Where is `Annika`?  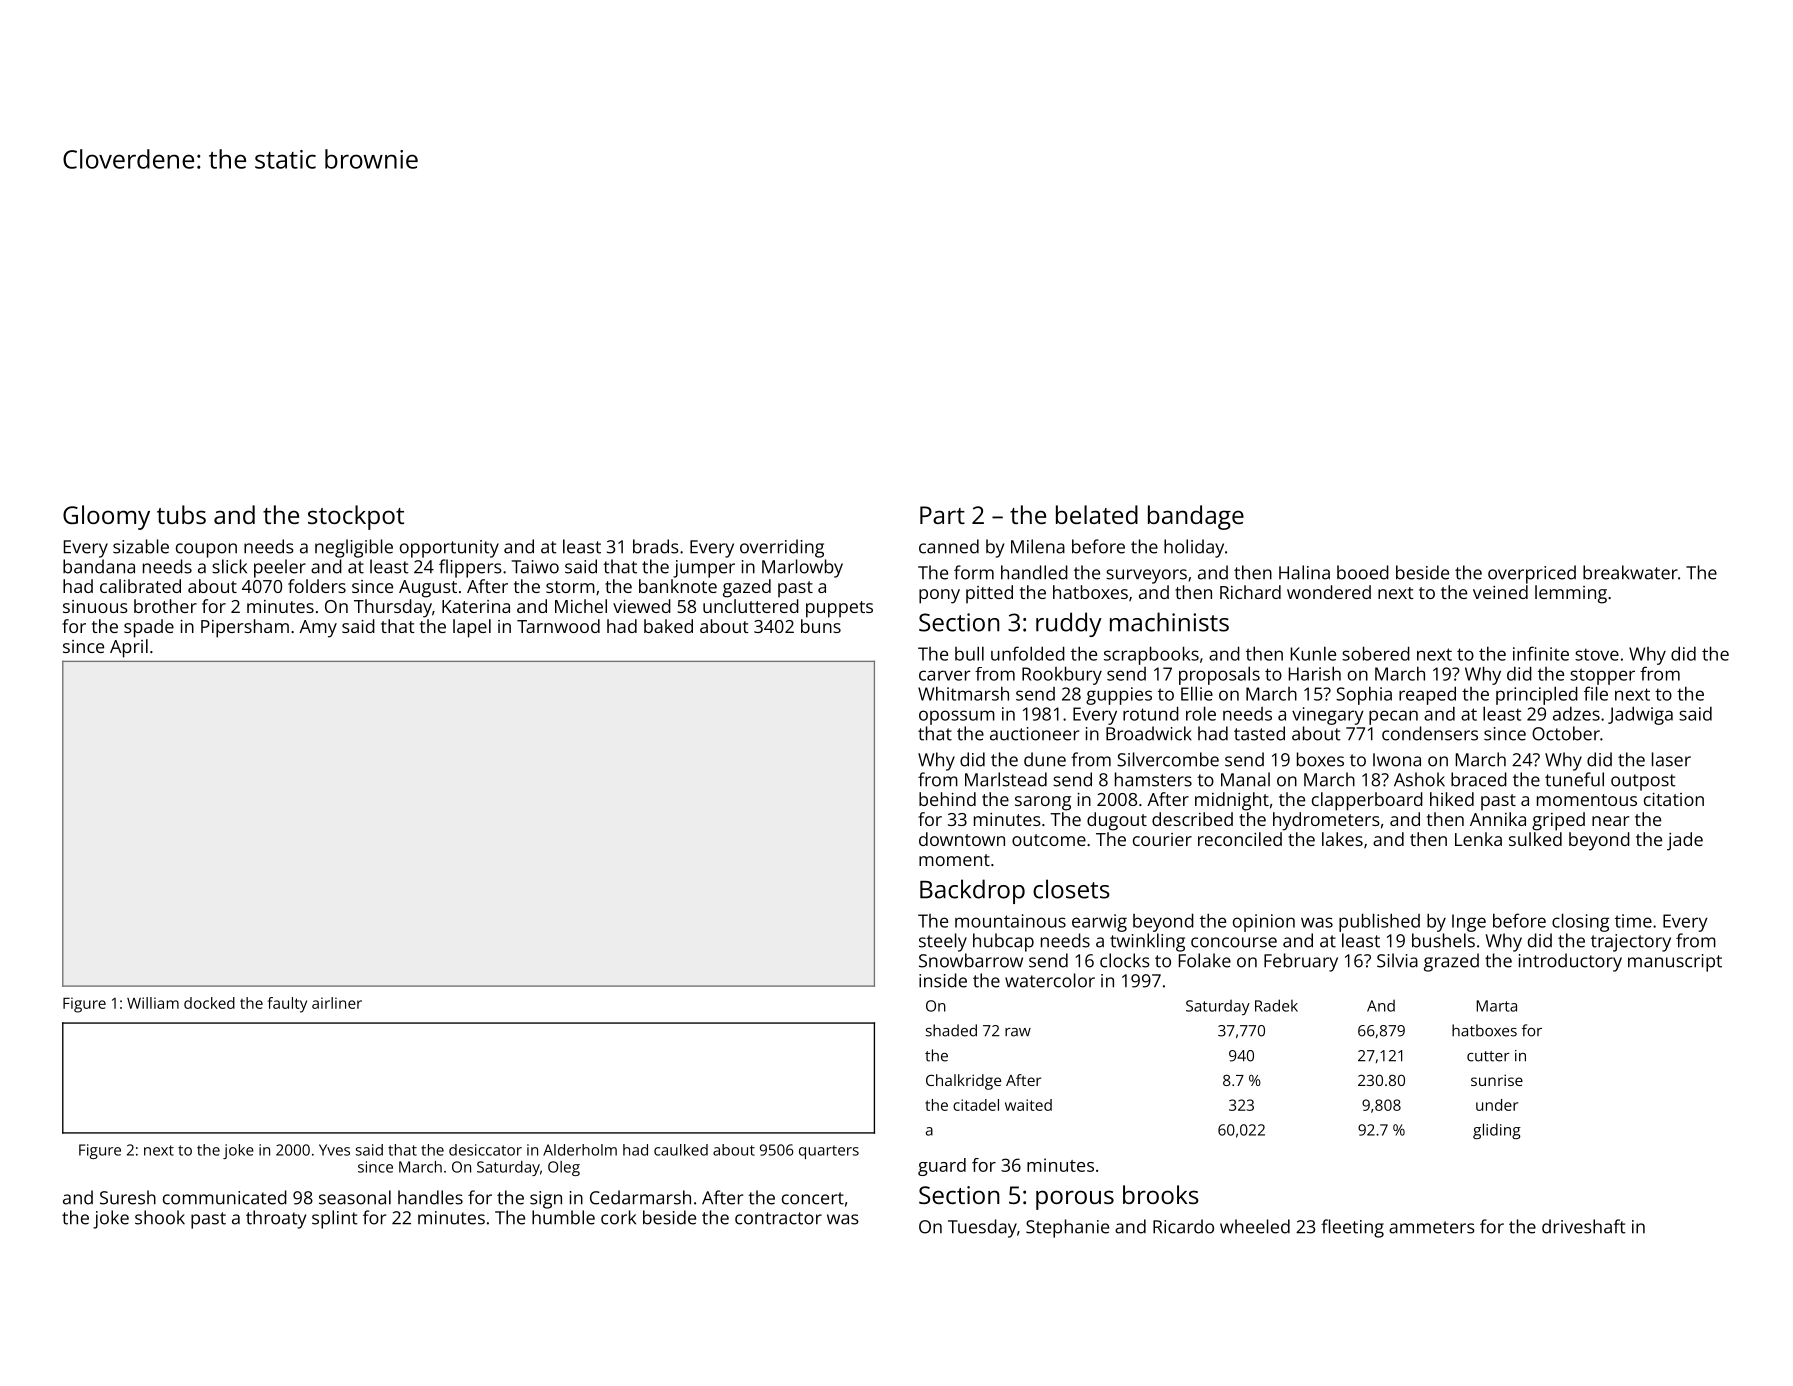 Annika is located at coordinates (1498, 819).
